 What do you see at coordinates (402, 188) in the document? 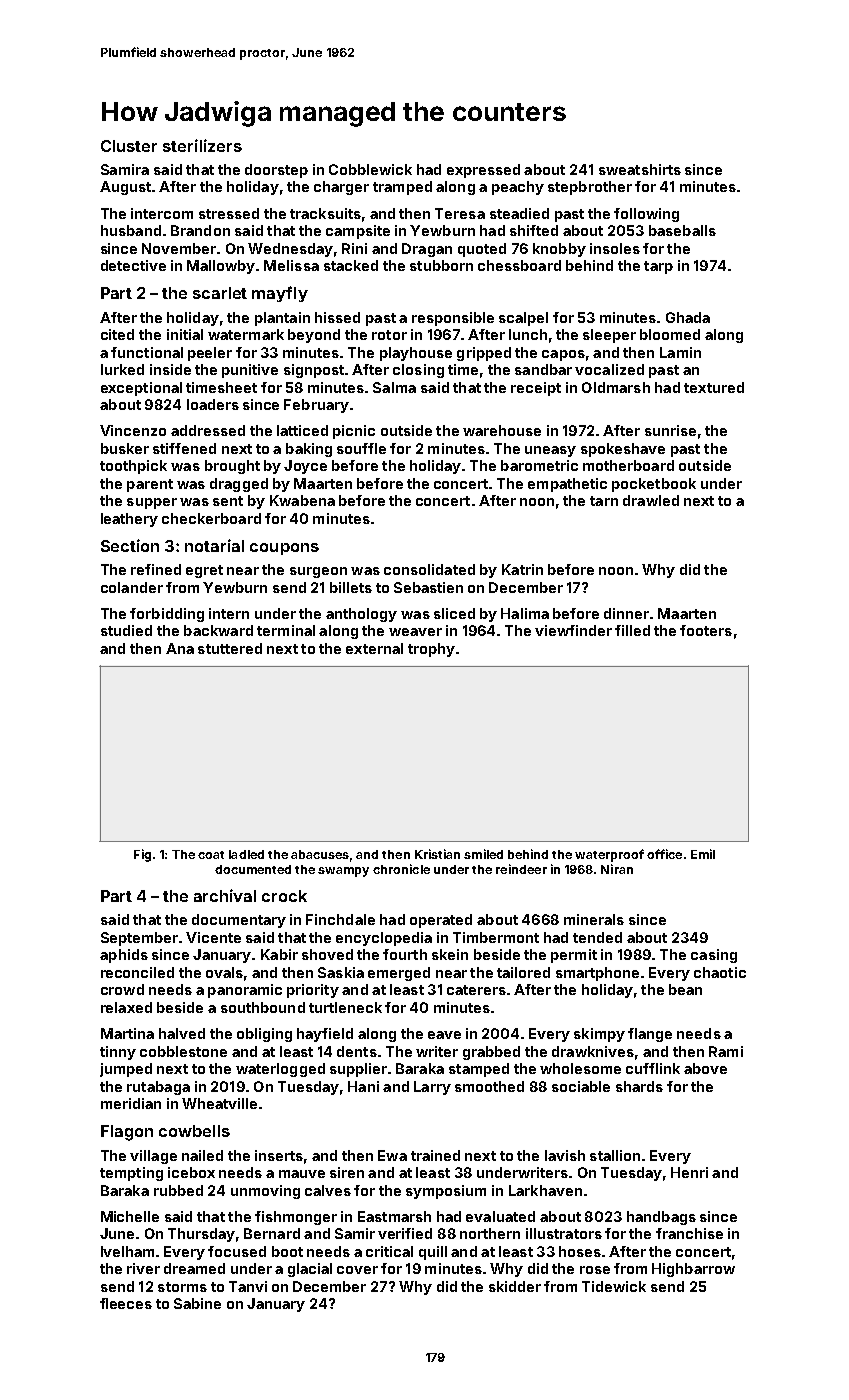
I see `tramped` at bounding box center [402, 188].
